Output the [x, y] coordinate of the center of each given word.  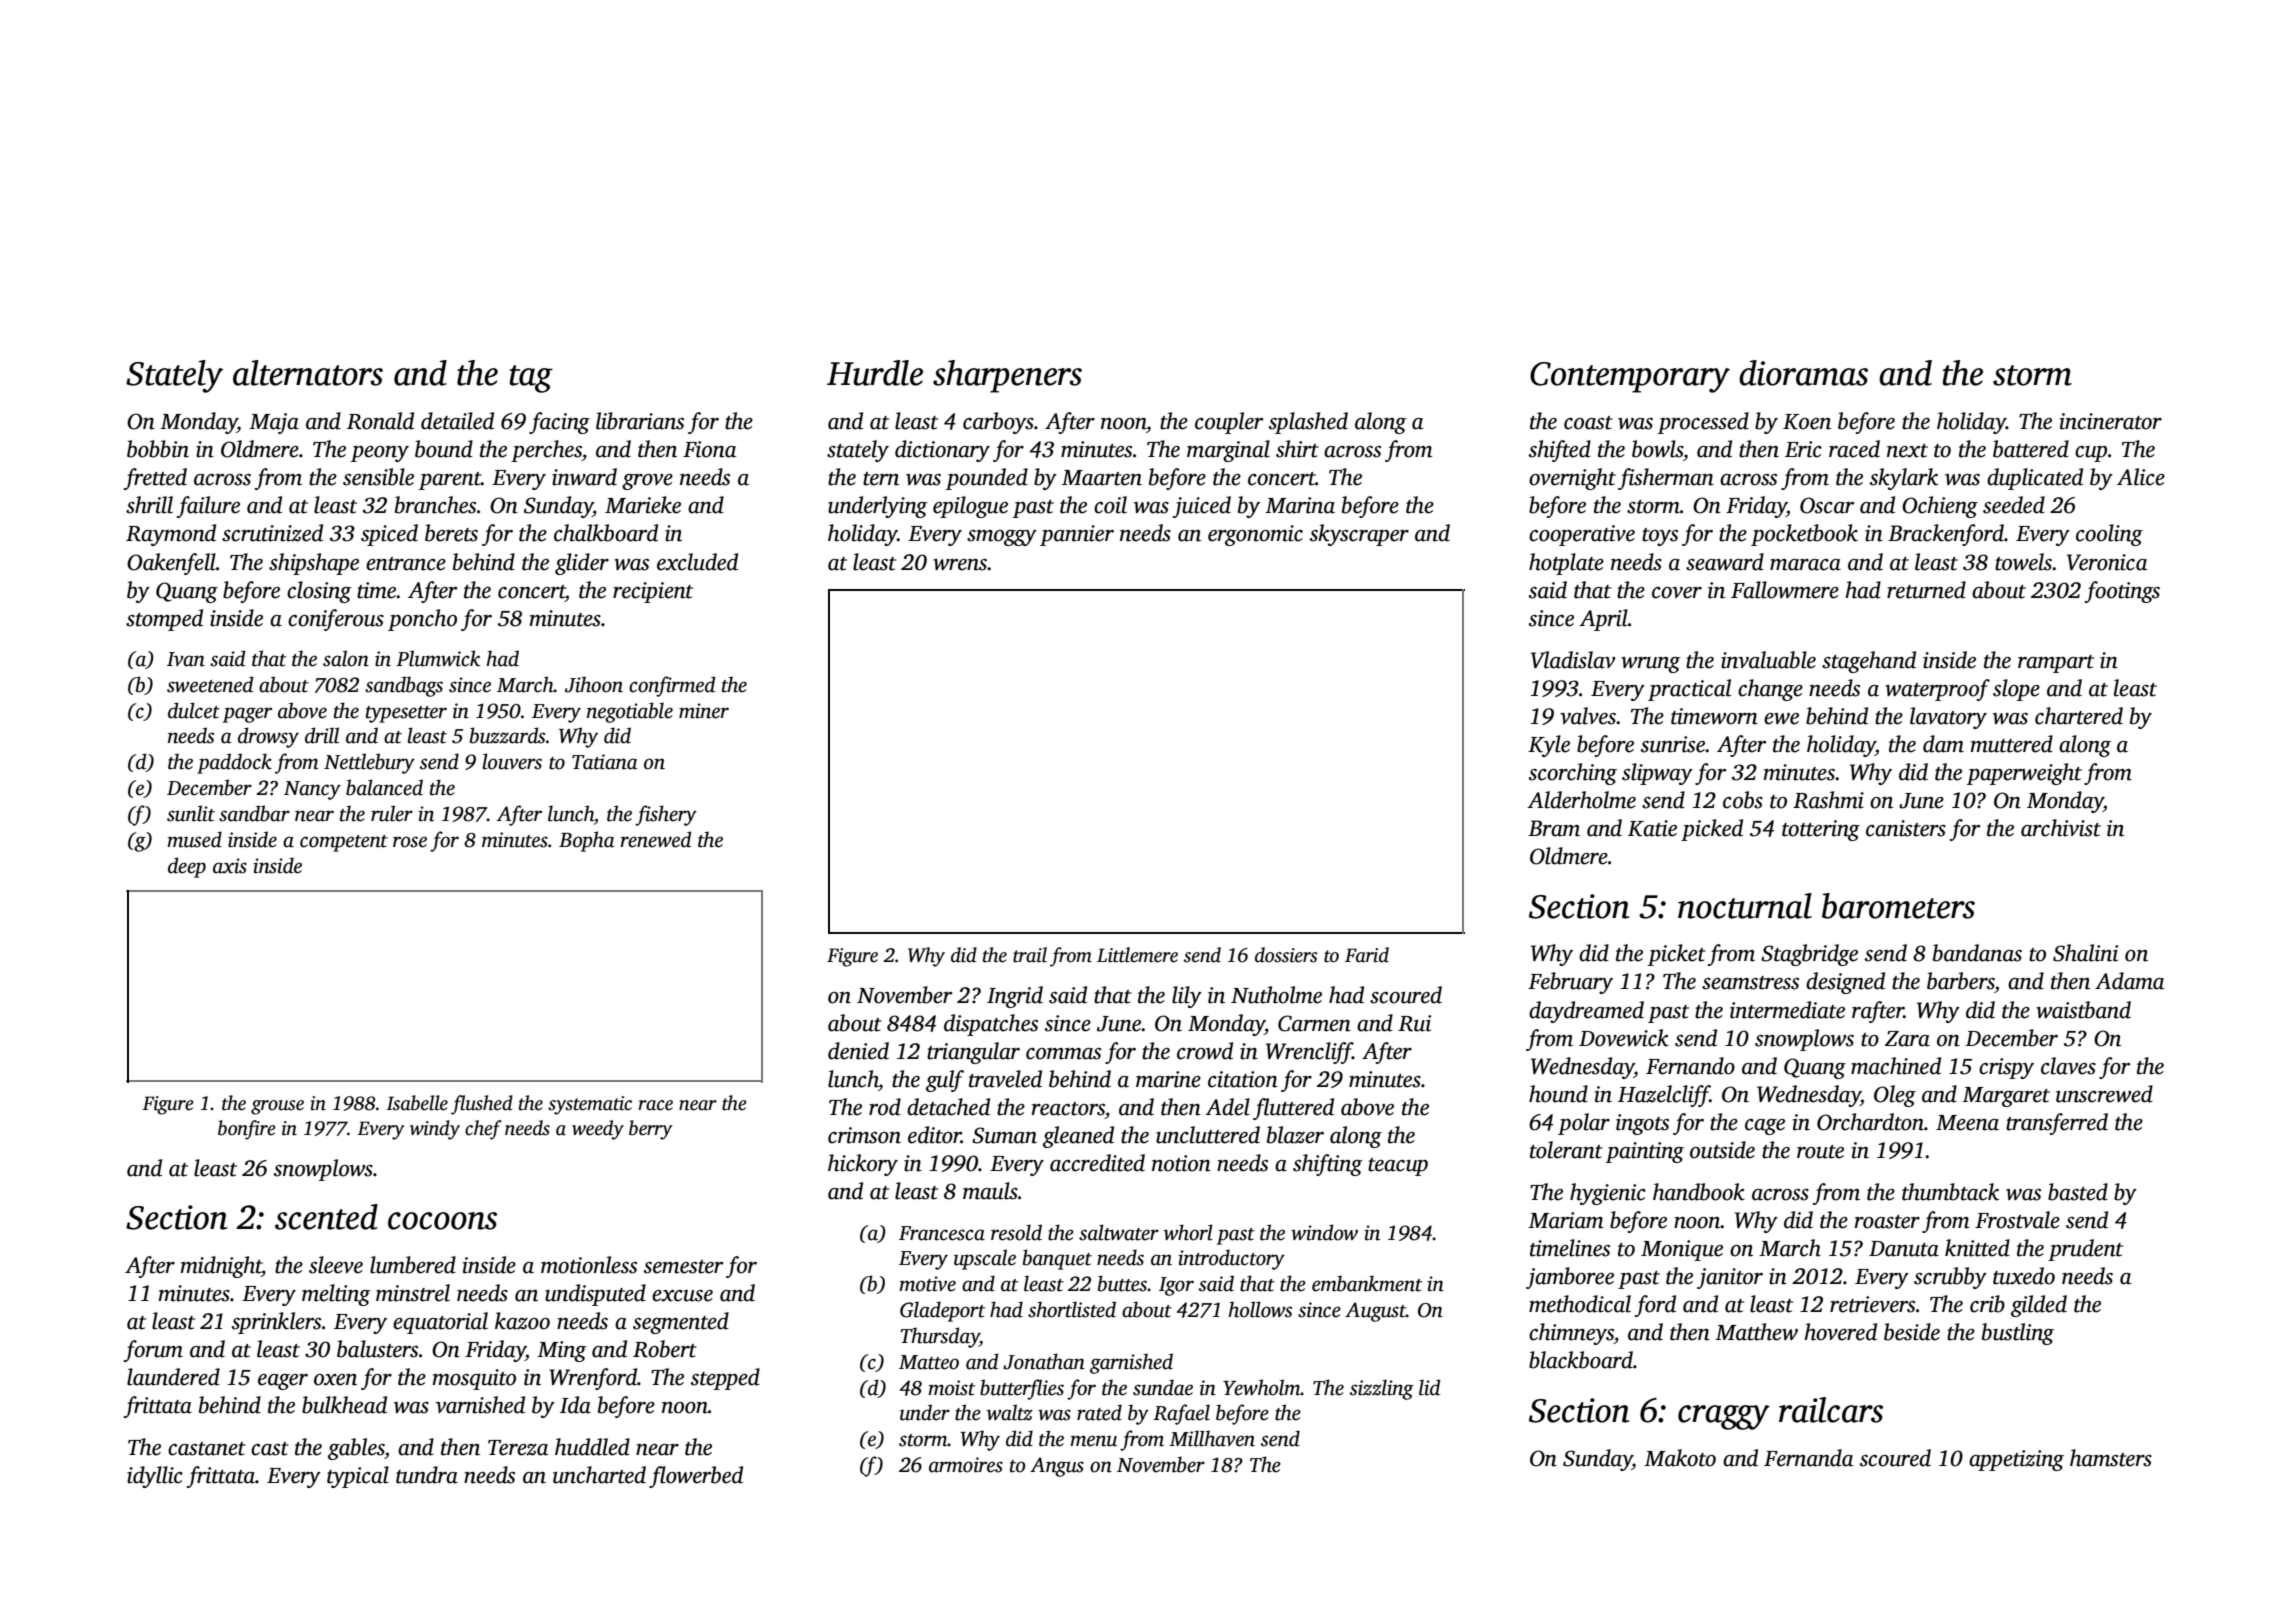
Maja [274, 423]
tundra [427, 1475]
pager [247, 715]
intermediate [1787, 1010]
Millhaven [1212, 1438]
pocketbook [1804, 535]
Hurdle [875, 373]
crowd [1205, 1051]
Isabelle [417, 1103]
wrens [960, 565]
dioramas [1803, 373]
